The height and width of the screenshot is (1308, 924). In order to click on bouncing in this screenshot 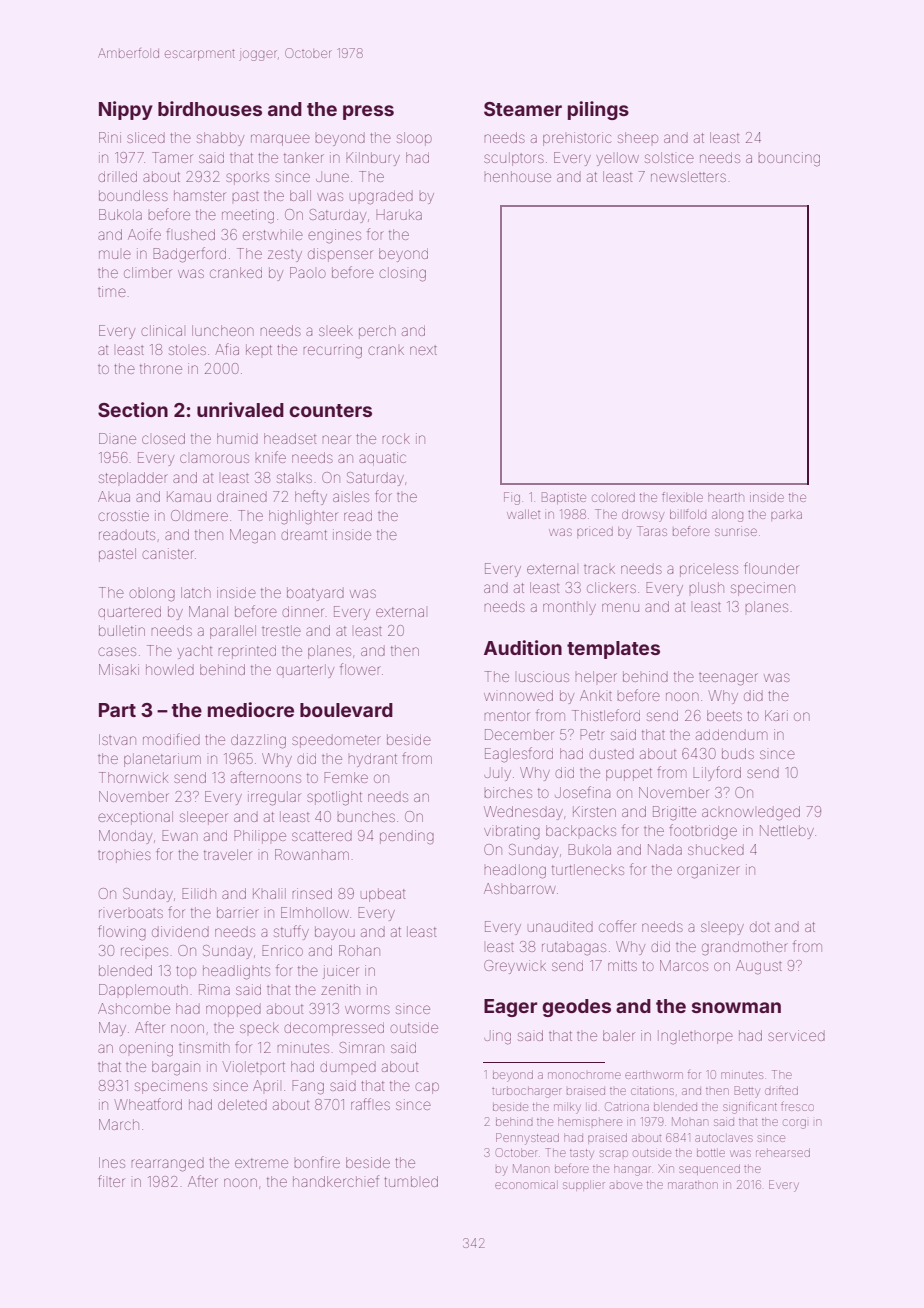, I will do `click(789, 159)`.
